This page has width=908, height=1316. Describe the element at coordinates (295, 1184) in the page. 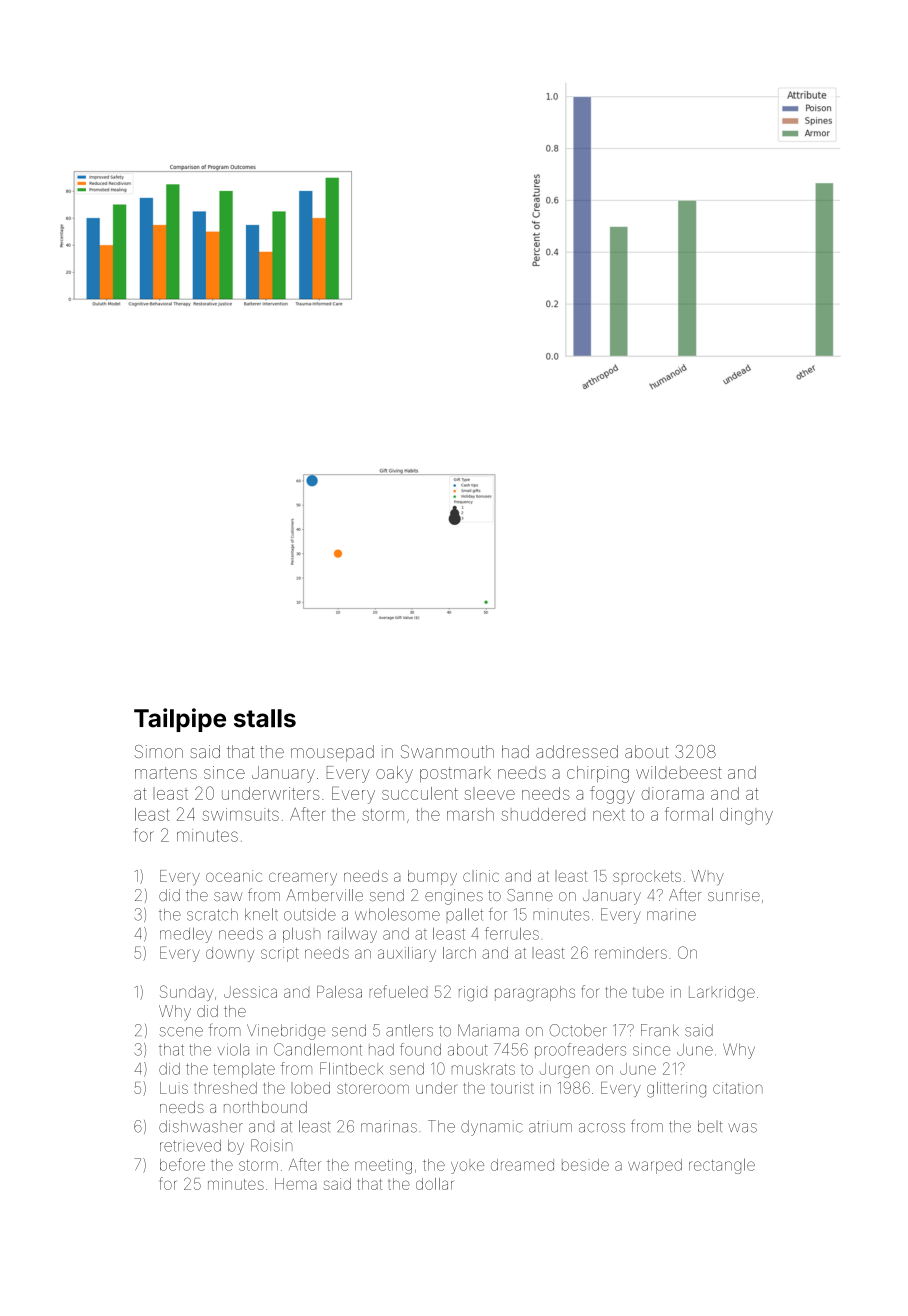

I see `Hema` at that location.
